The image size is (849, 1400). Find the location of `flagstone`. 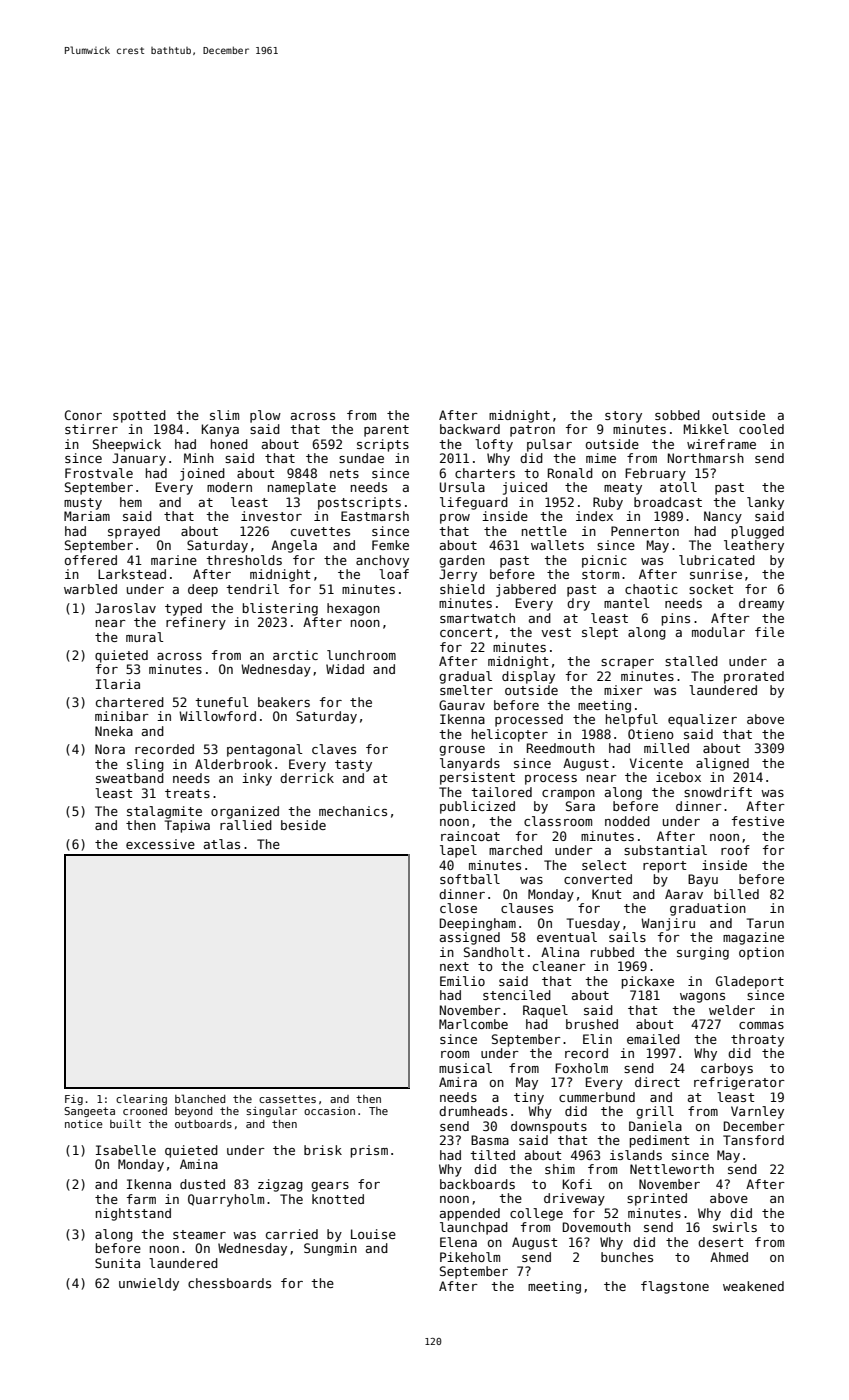

flagstone is located at coordinates (675, 1287).
